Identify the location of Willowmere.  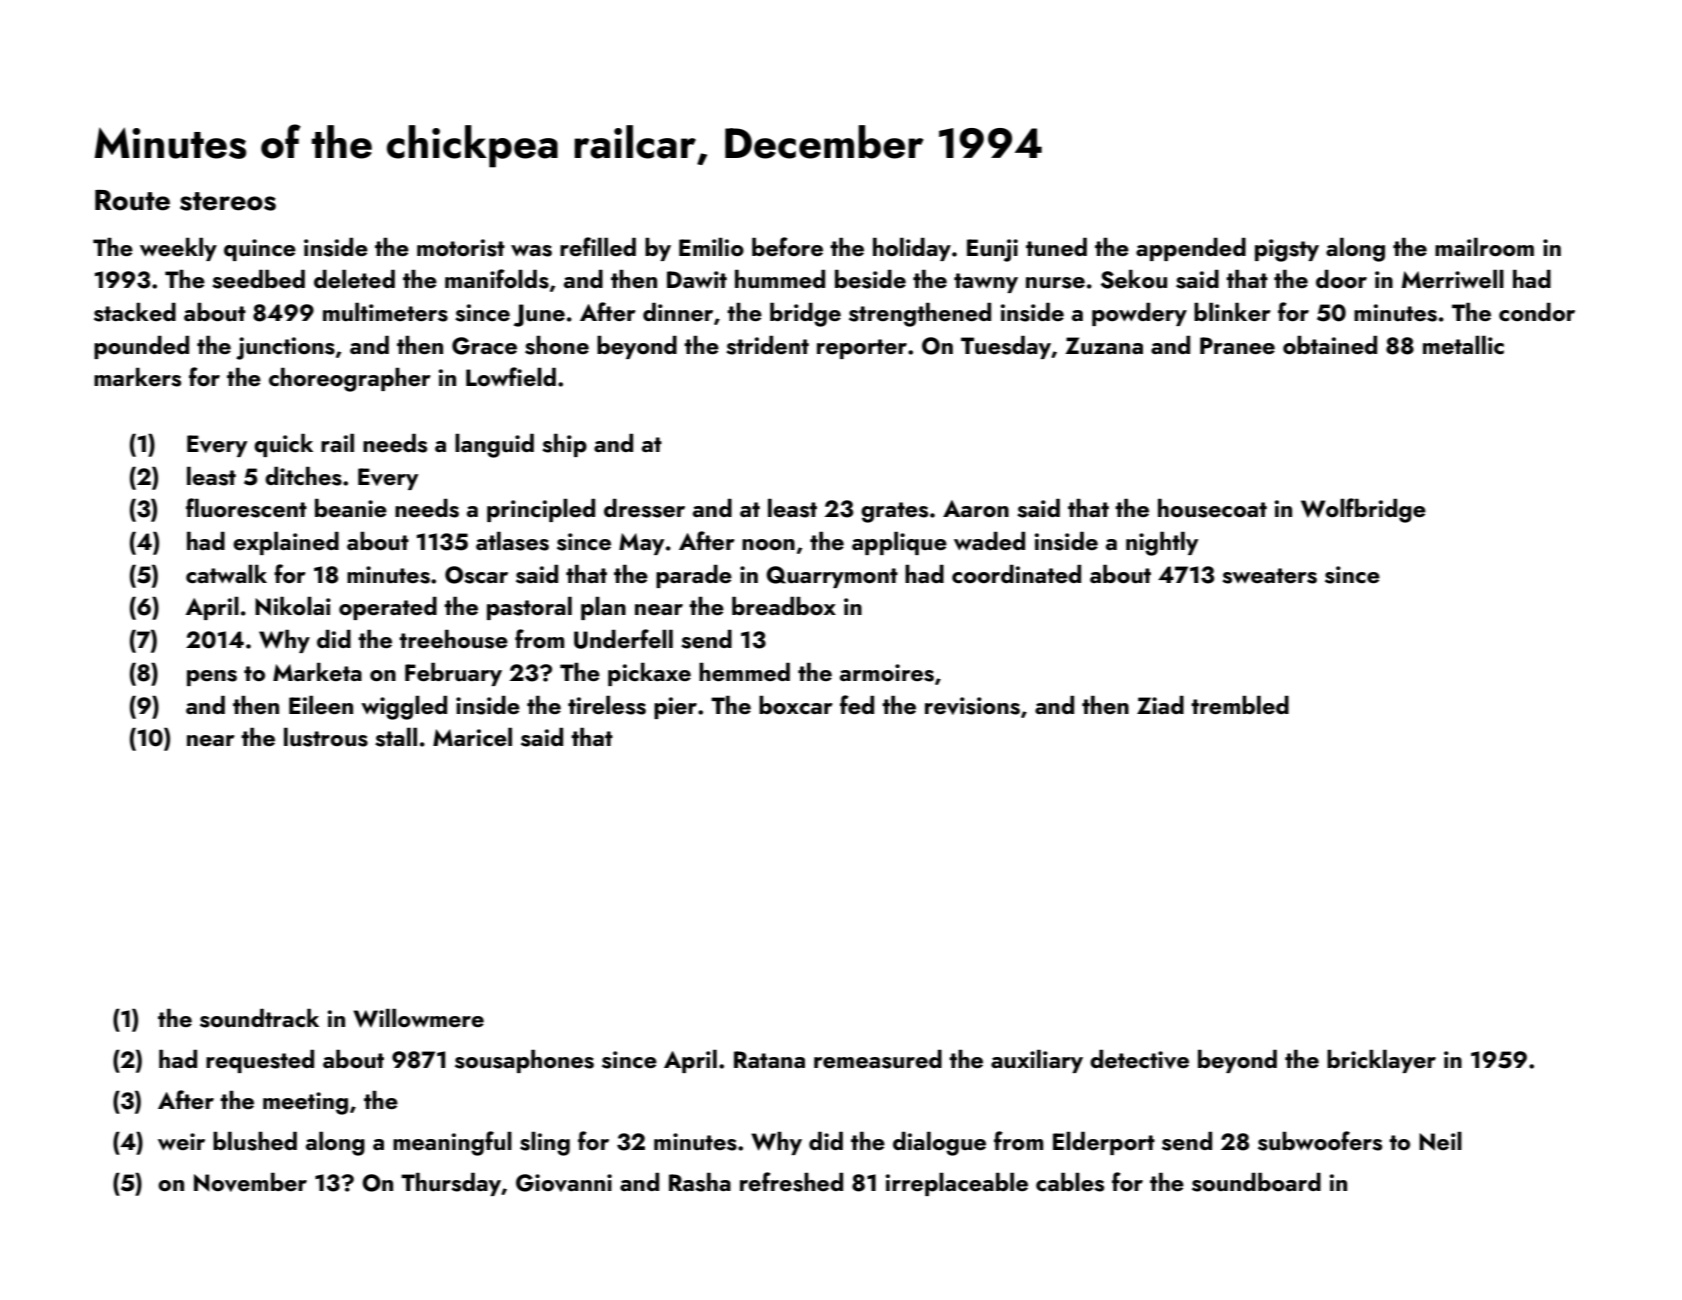
(418, 1018).
